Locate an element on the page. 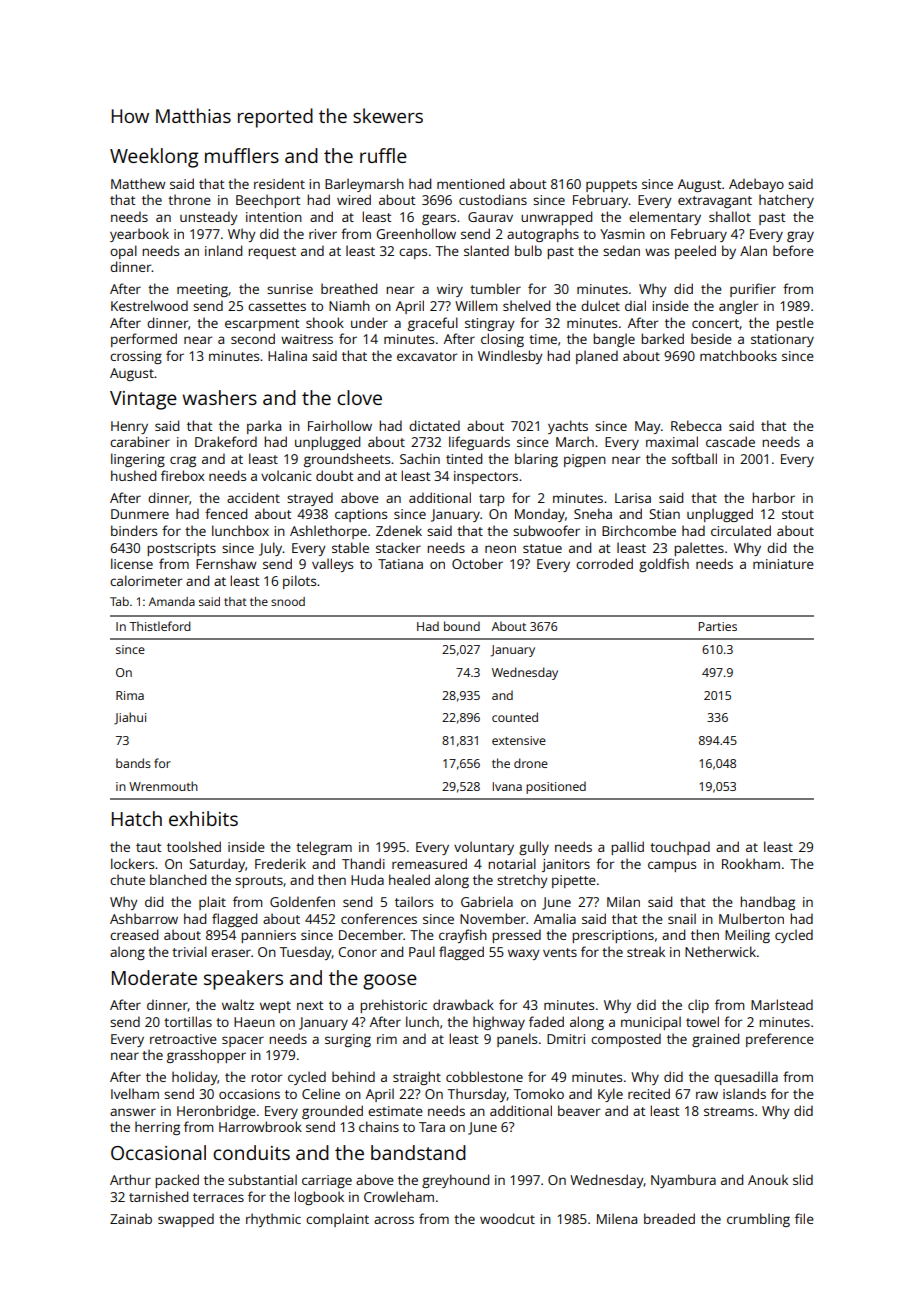 Image resolution: width=924 pixels, height=1308 pixels. counted is located at coordinates (515, 717).
